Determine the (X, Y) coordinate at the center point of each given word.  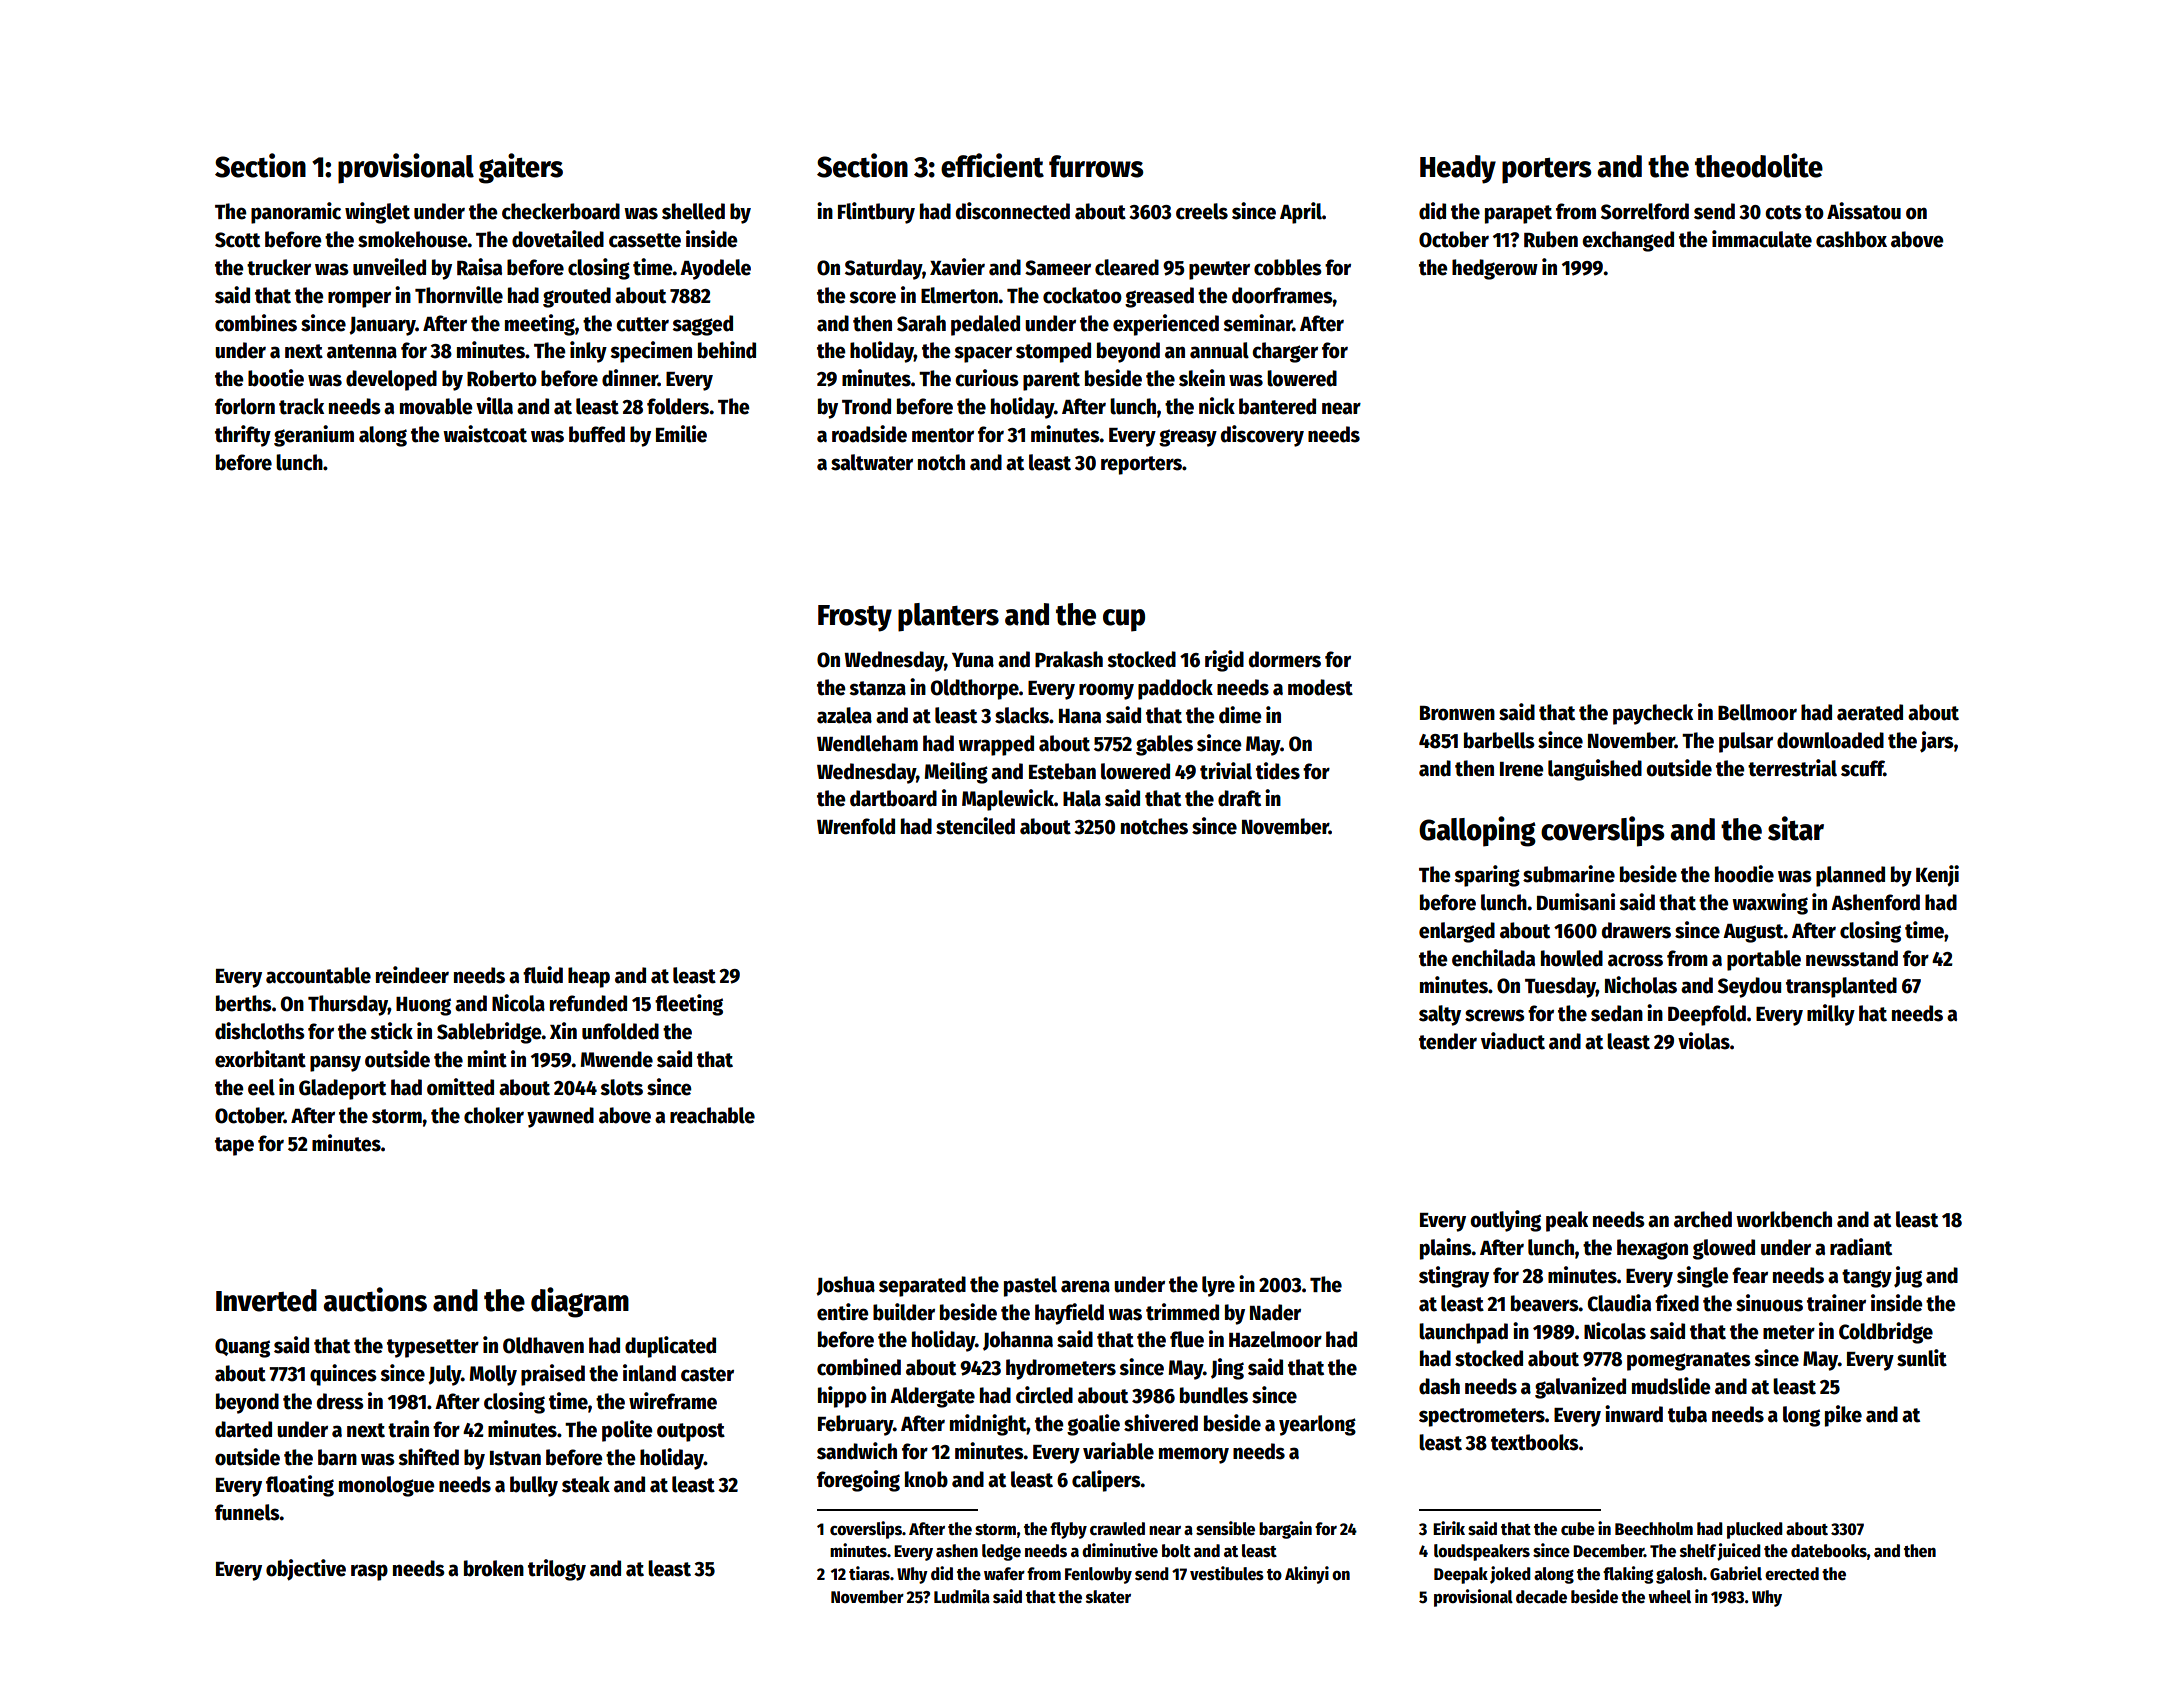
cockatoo (1082, 295)
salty (1440, 1015)
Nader (1275, 1312)
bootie (276, 378)
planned (1850, 876)
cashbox (1851, 239)
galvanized (1580, 1388)
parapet (1518, 214)
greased (1159, 297)
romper (359, 299)
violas (1704, 1041)
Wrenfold (856, 826)
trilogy (557, 1570)
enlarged (1457, 932)
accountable (318, 975)
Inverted (266, 1300)
